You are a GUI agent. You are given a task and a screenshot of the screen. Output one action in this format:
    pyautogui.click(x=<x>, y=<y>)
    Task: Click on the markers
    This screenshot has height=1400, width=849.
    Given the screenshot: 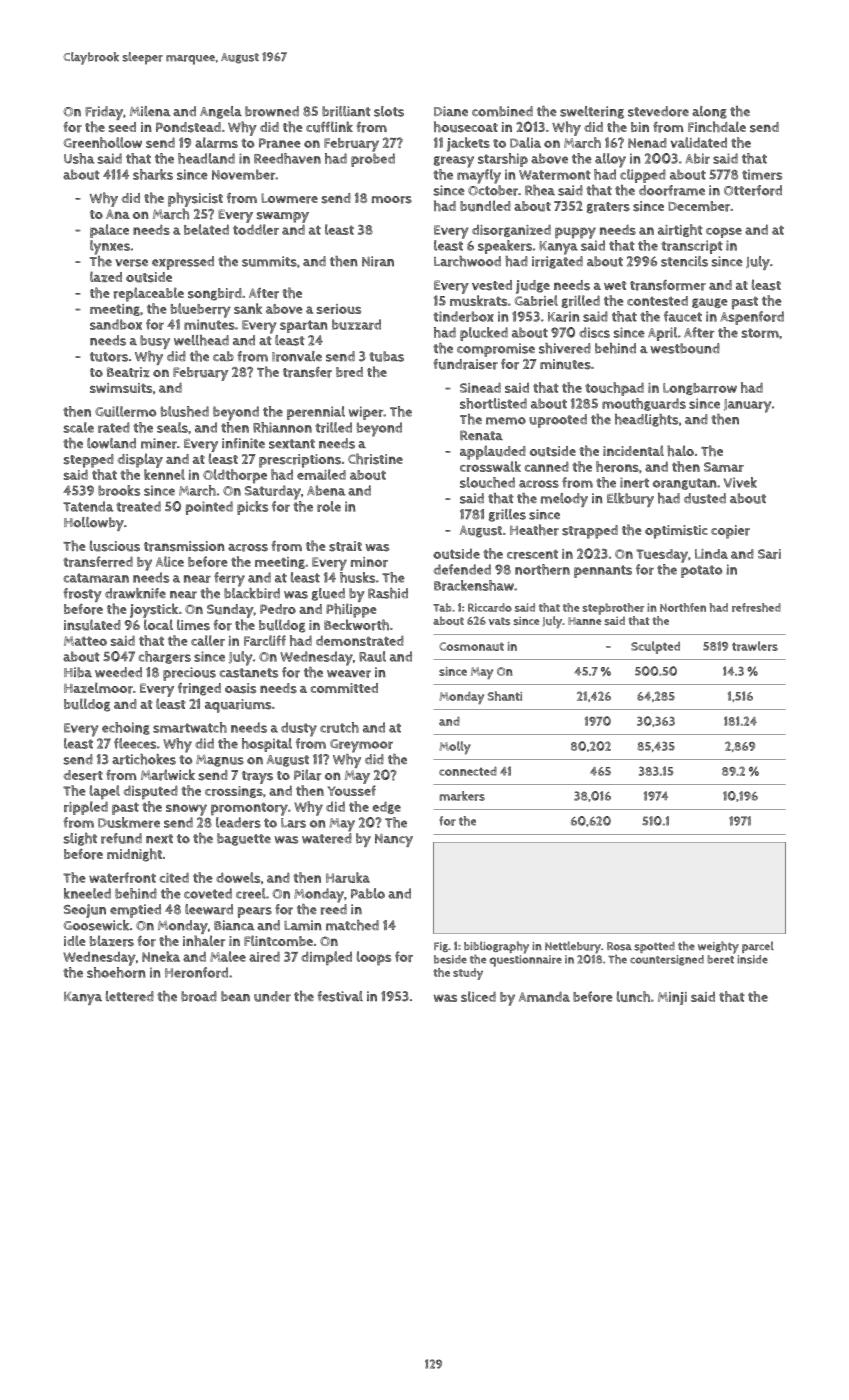 What is the action you would take?
    pyautogui.click(x=462, y=796)
